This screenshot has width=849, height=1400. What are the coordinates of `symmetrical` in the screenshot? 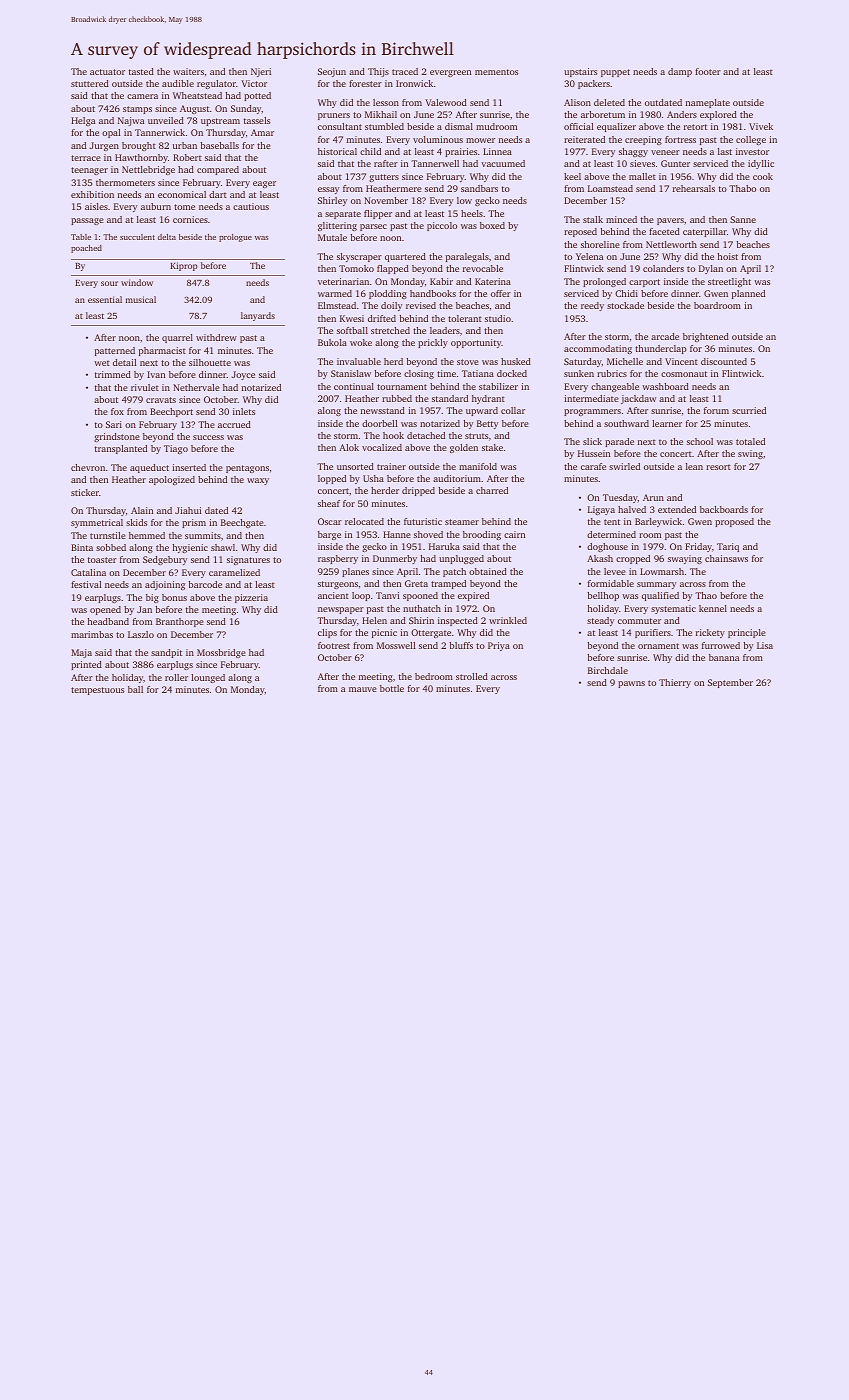 It's located at (97, 523).
